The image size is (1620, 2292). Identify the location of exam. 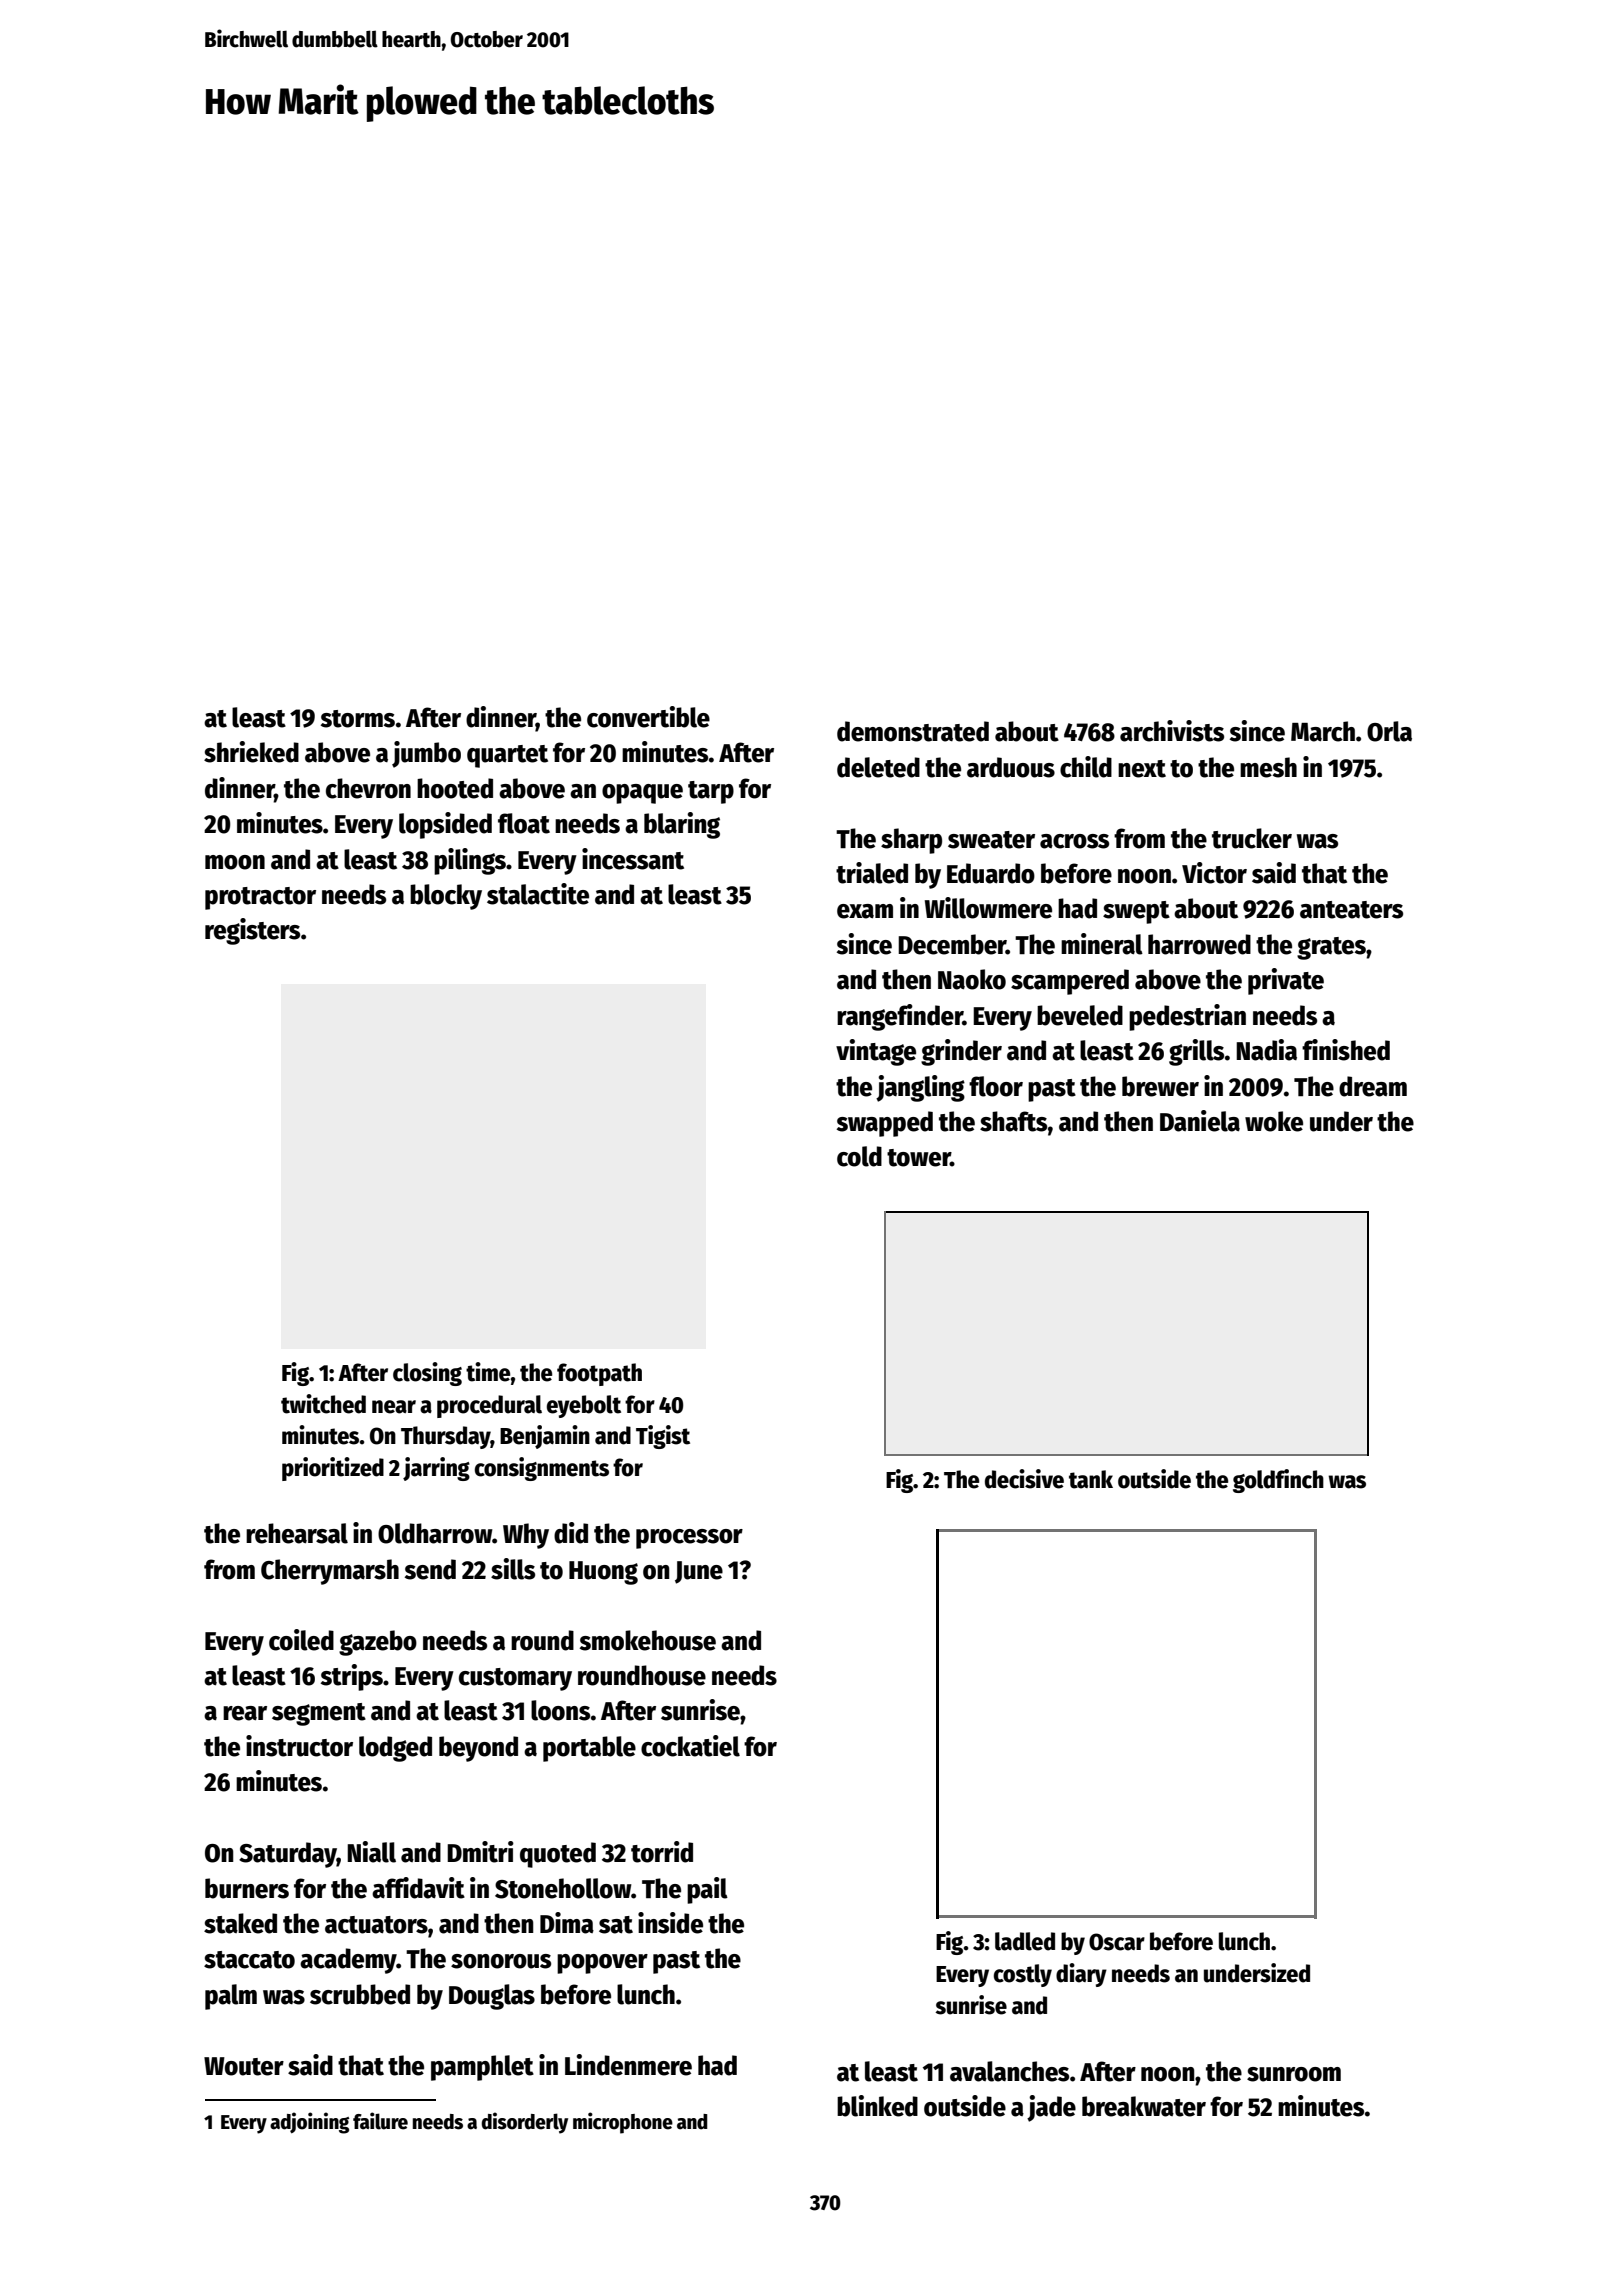
(865, 911).
